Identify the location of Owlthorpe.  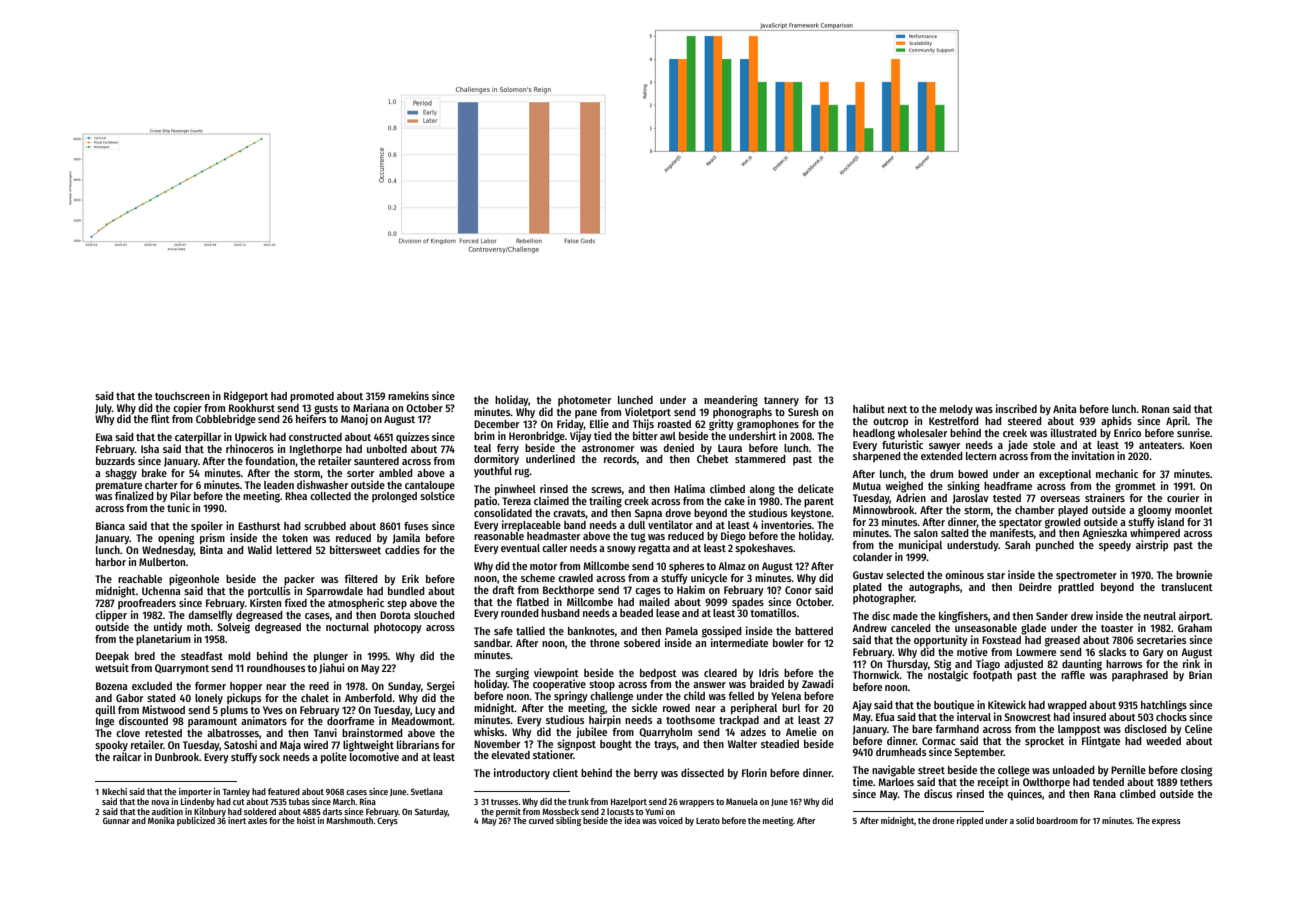
(1046, 783).
